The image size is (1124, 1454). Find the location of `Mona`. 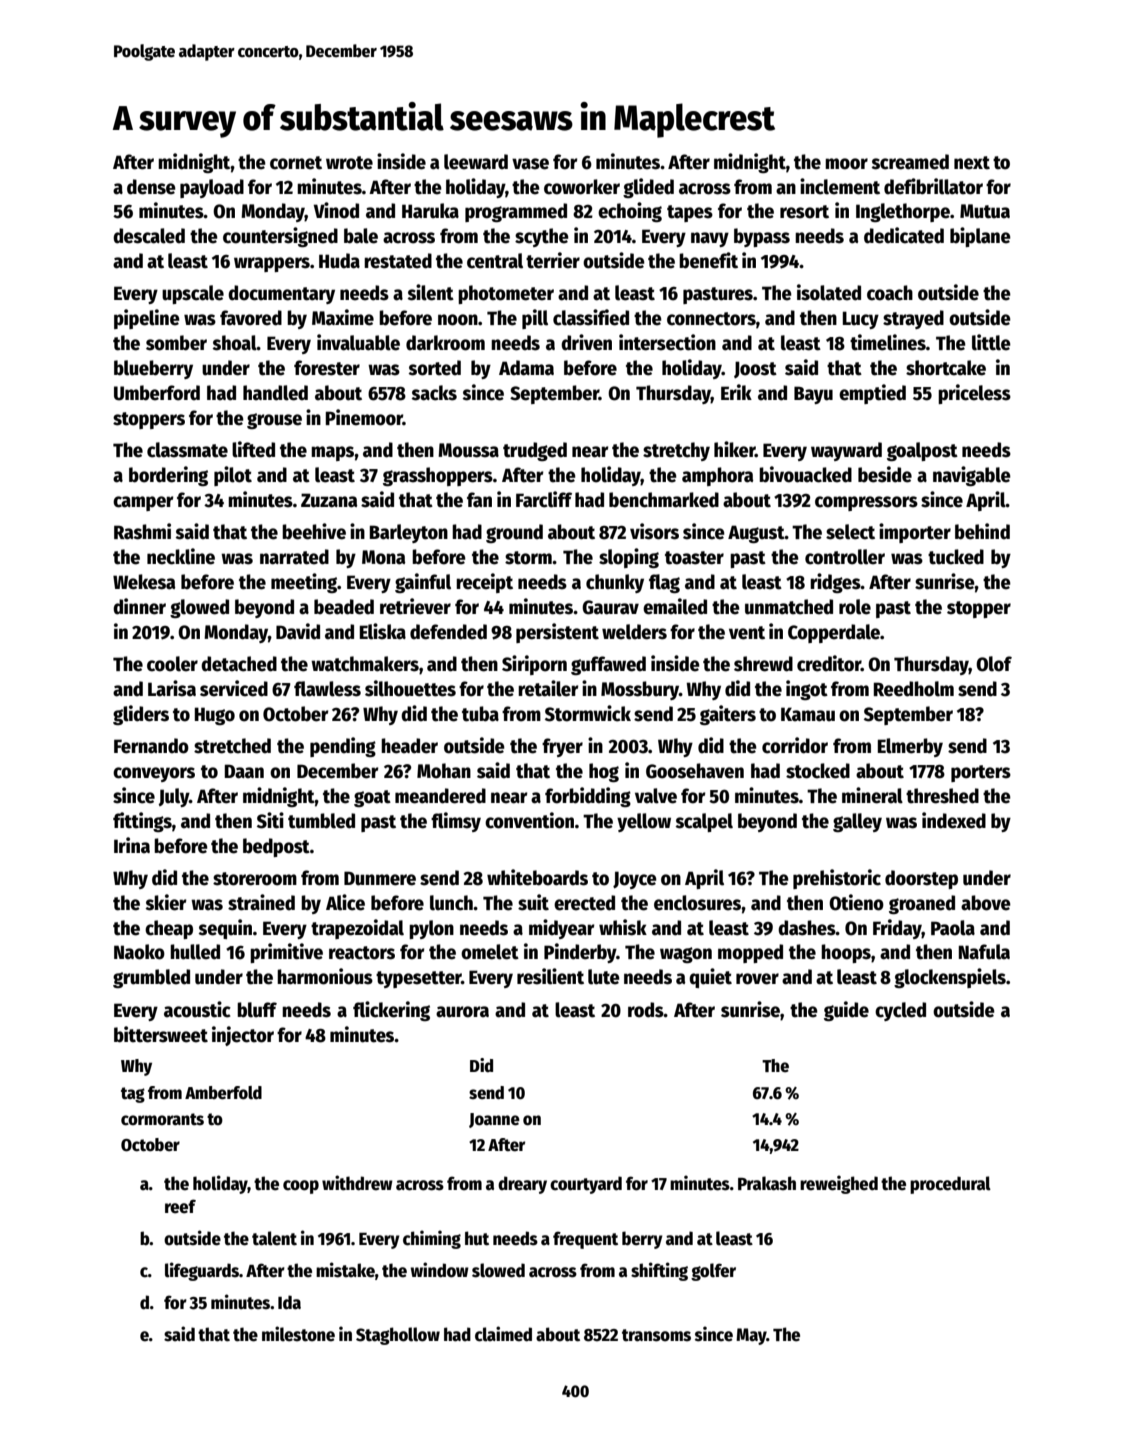

Mona is located at coordinates (384, 557).
